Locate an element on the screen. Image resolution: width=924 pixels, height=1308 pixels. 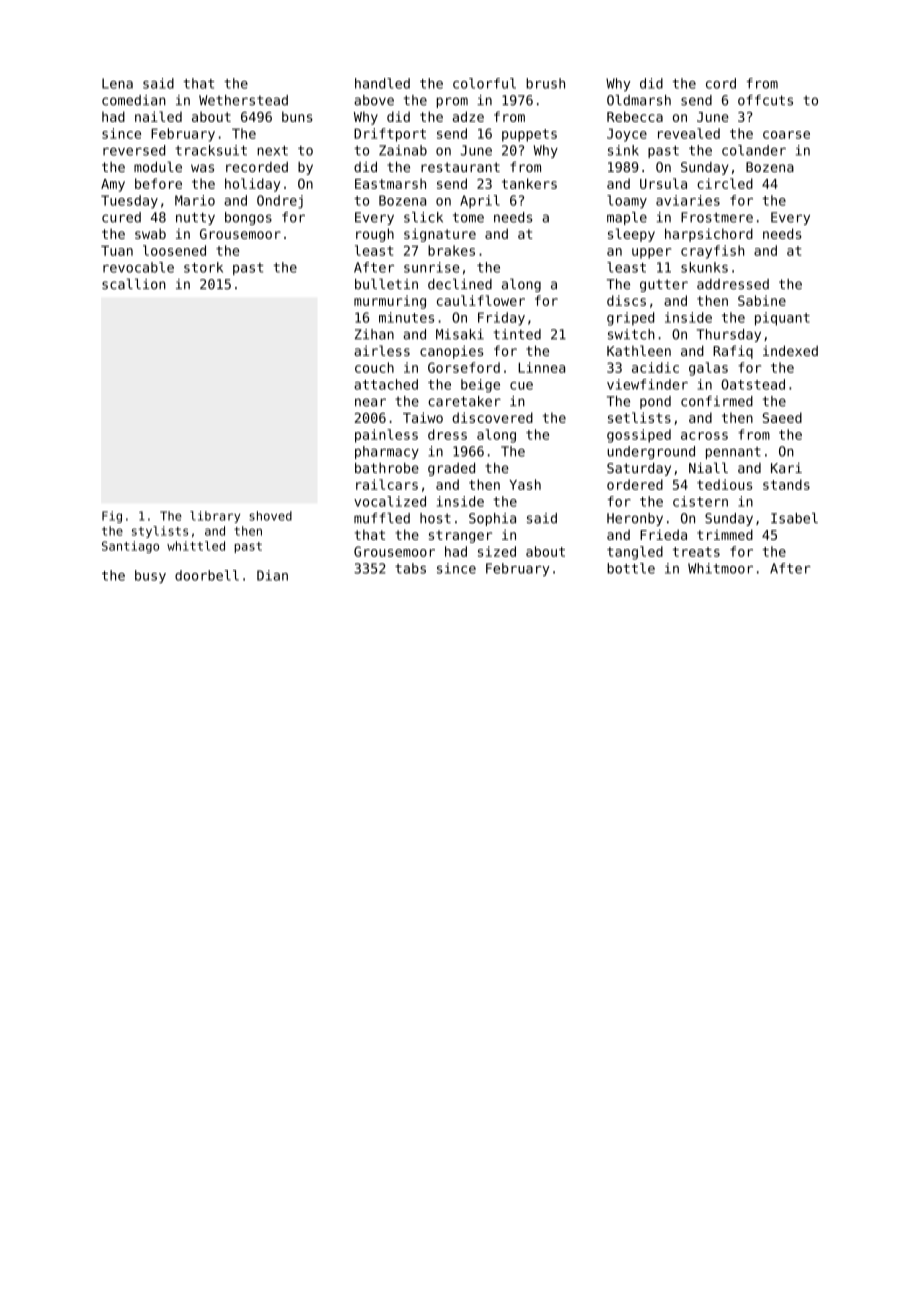
Fig is located at coordinates (112, 517).
